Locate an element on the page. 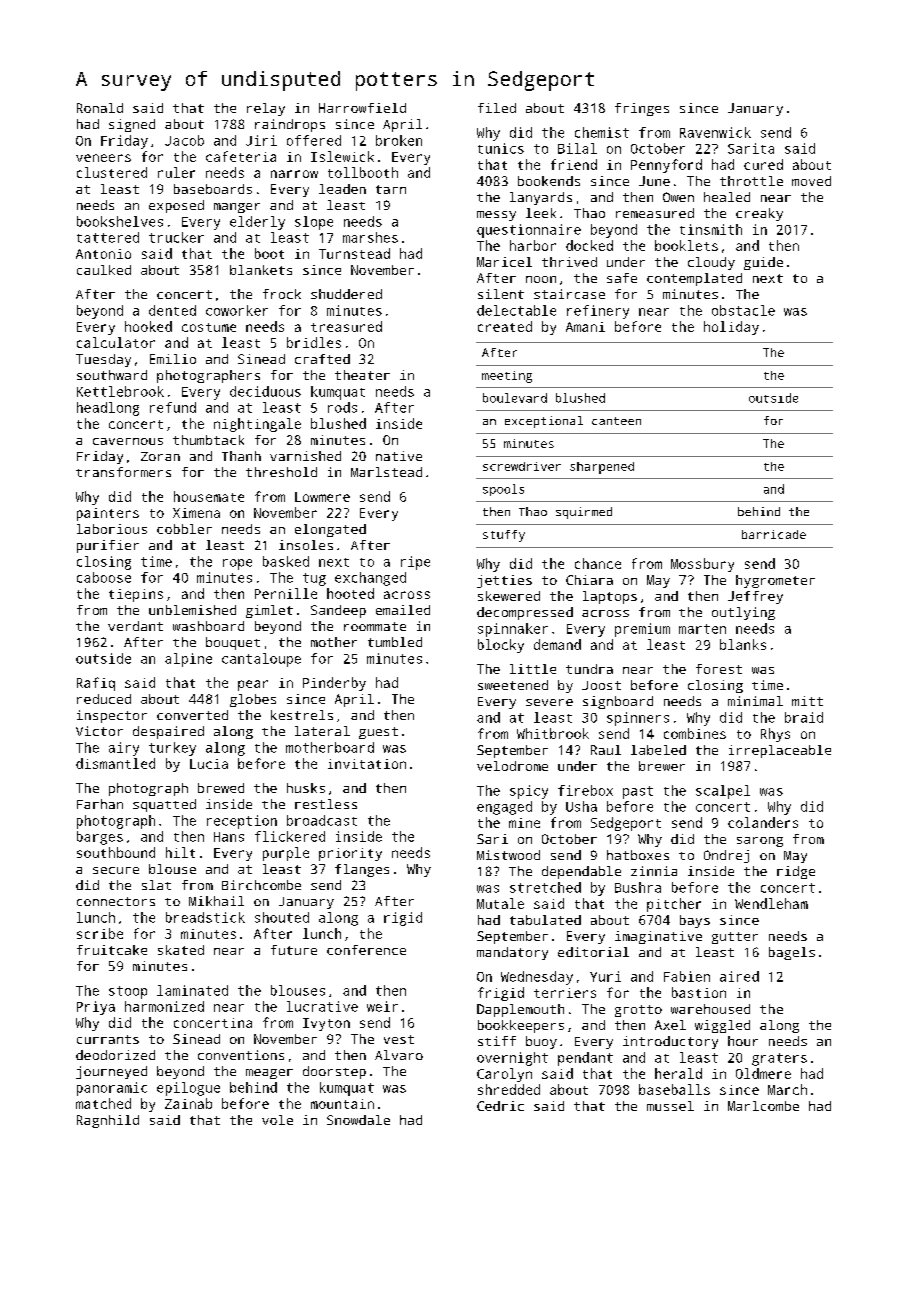  Ronald is located at coordinates (100, 108).
